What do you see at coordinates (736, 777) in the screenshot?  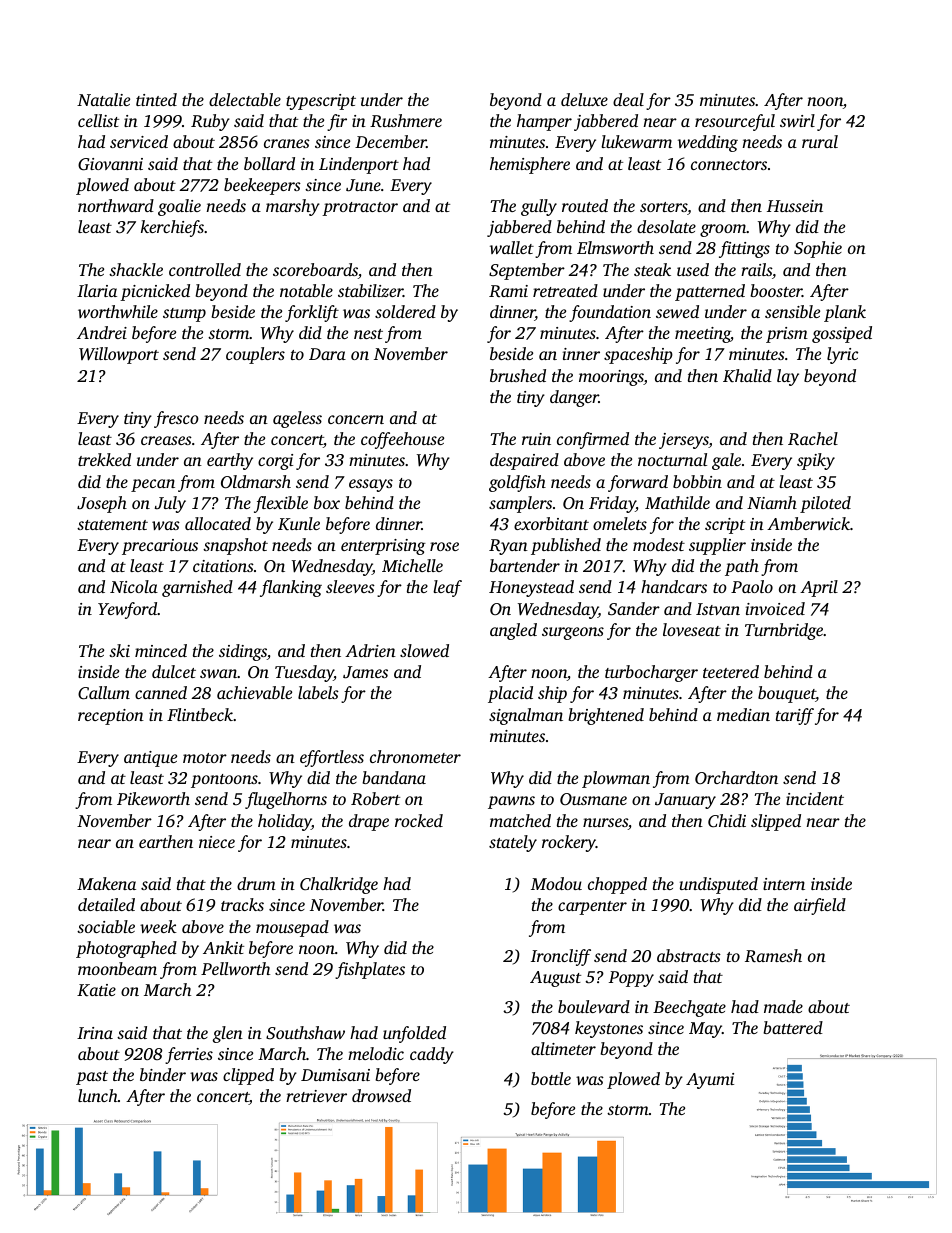 I see `Orchardton` at bounding box center [736, 777].
